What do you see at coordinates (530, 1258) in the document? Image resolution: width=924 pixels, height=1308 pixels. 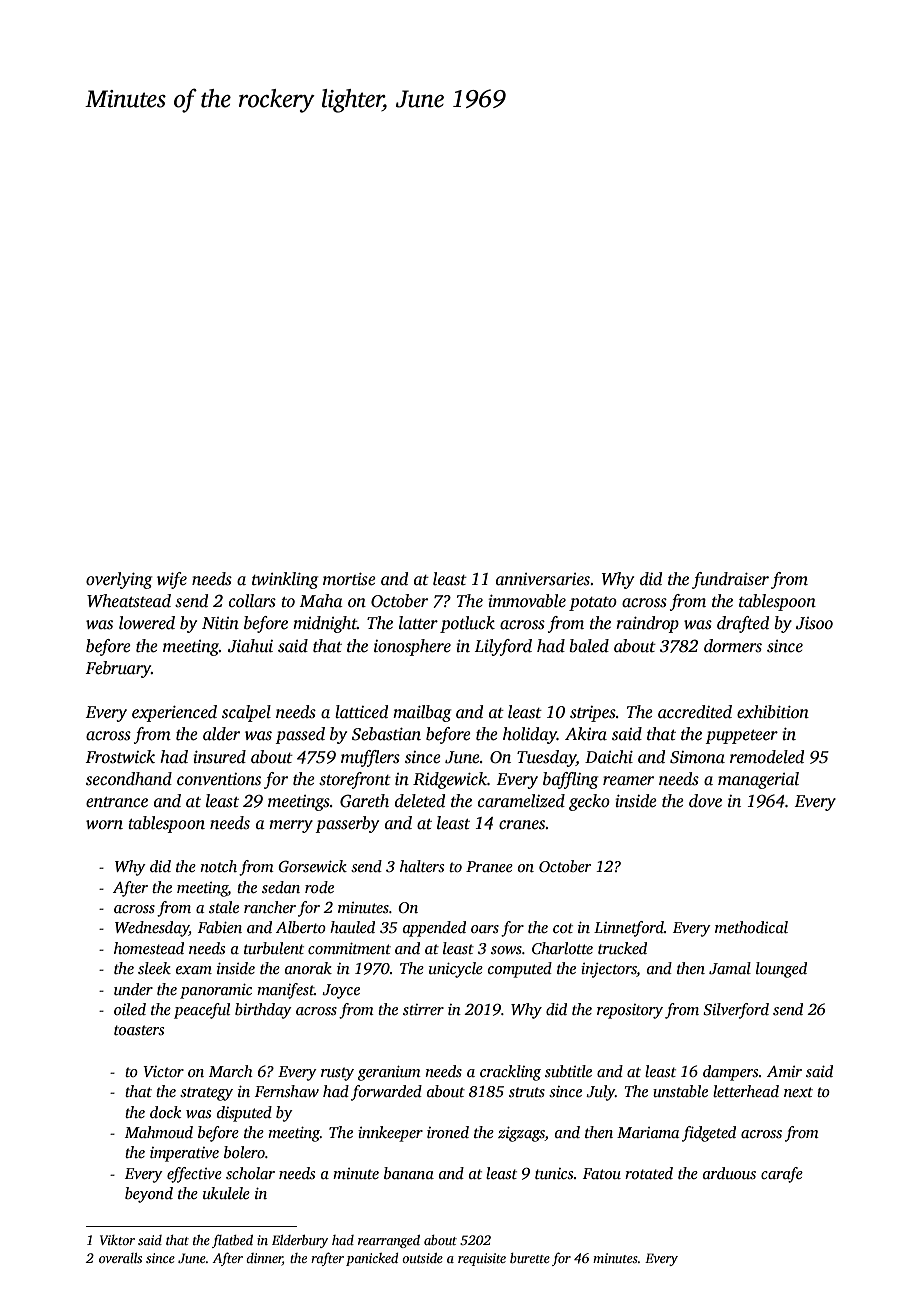 I see `burette` at bounding box center [530, 1258].
